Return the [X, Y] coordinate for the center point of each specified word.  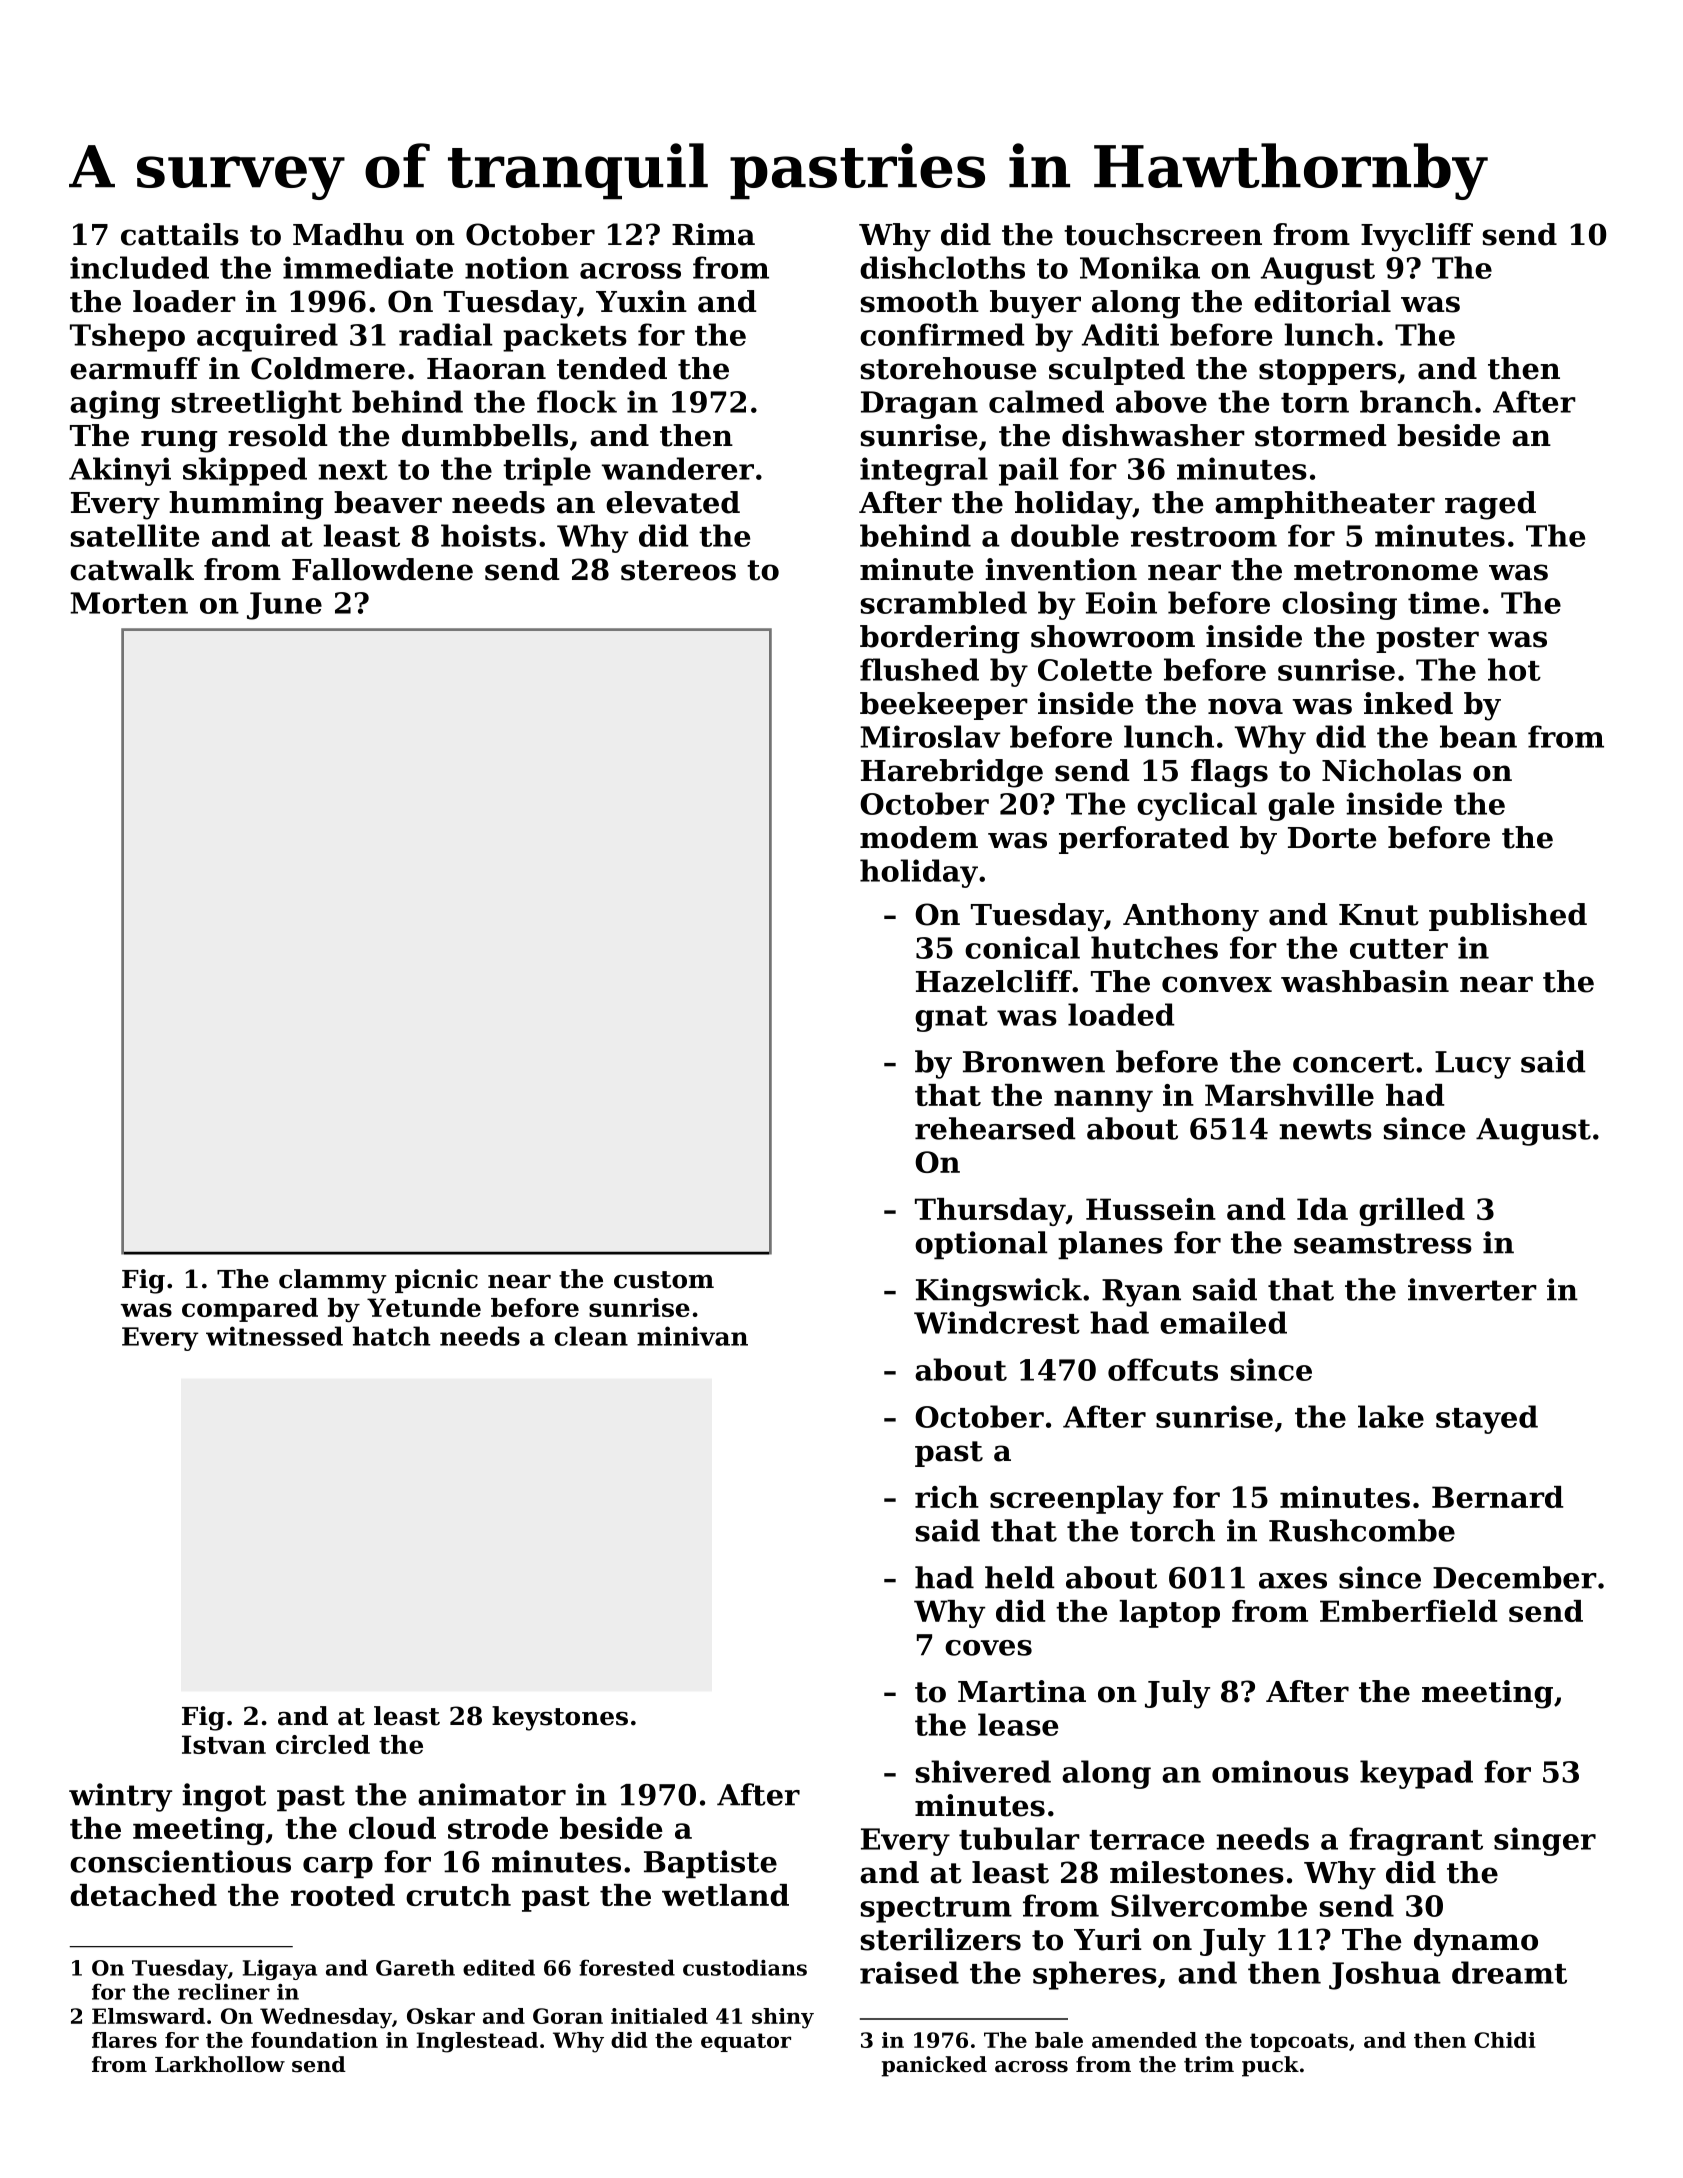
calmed [1046, 401]
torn [1315, 403]
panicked [934, 2066]
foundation [314, 2040]
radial [446, 334]
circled [323, 1744]
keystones [560, 1718]
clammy [332, 1281]
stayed [1487, 1419]
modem [919, 837]
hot [1514, 669]
